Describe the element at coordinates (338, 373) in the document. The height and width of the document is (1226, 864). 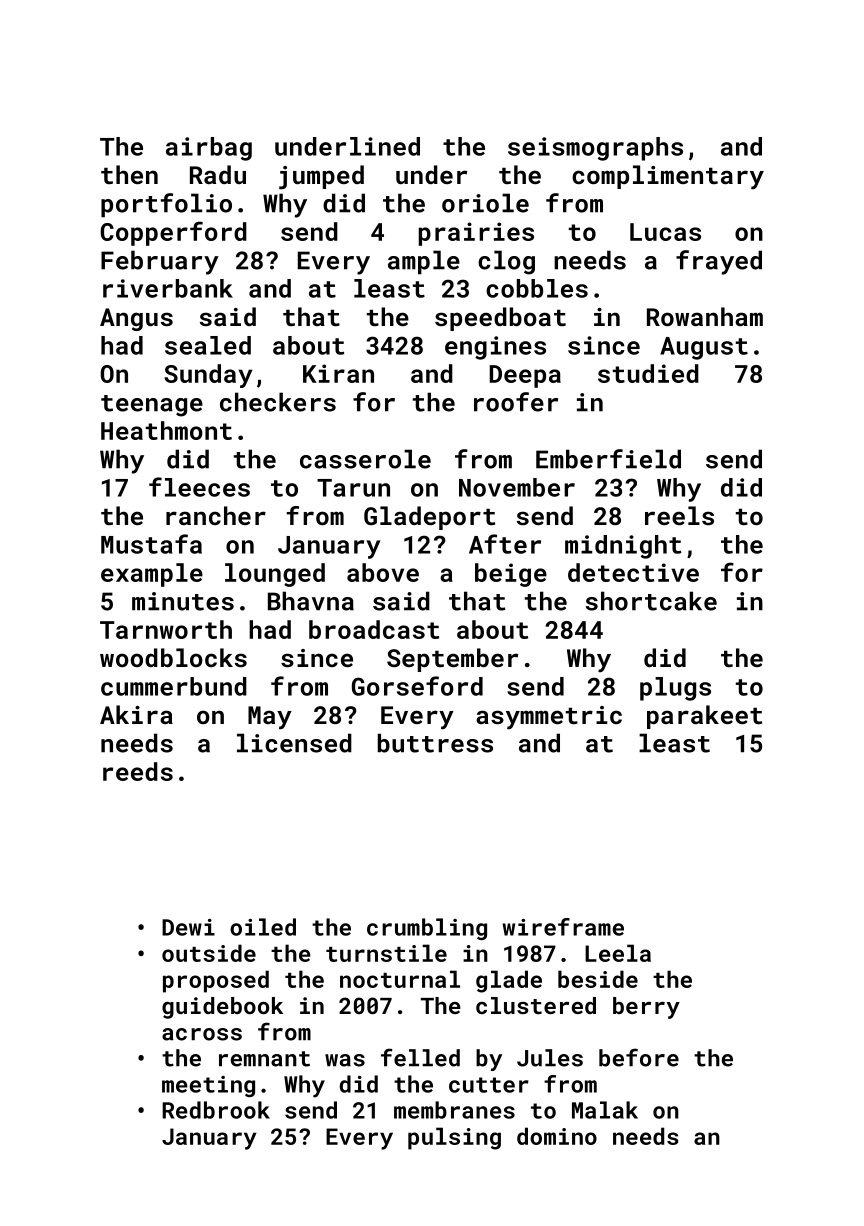
I see `Kiran` at that location.
